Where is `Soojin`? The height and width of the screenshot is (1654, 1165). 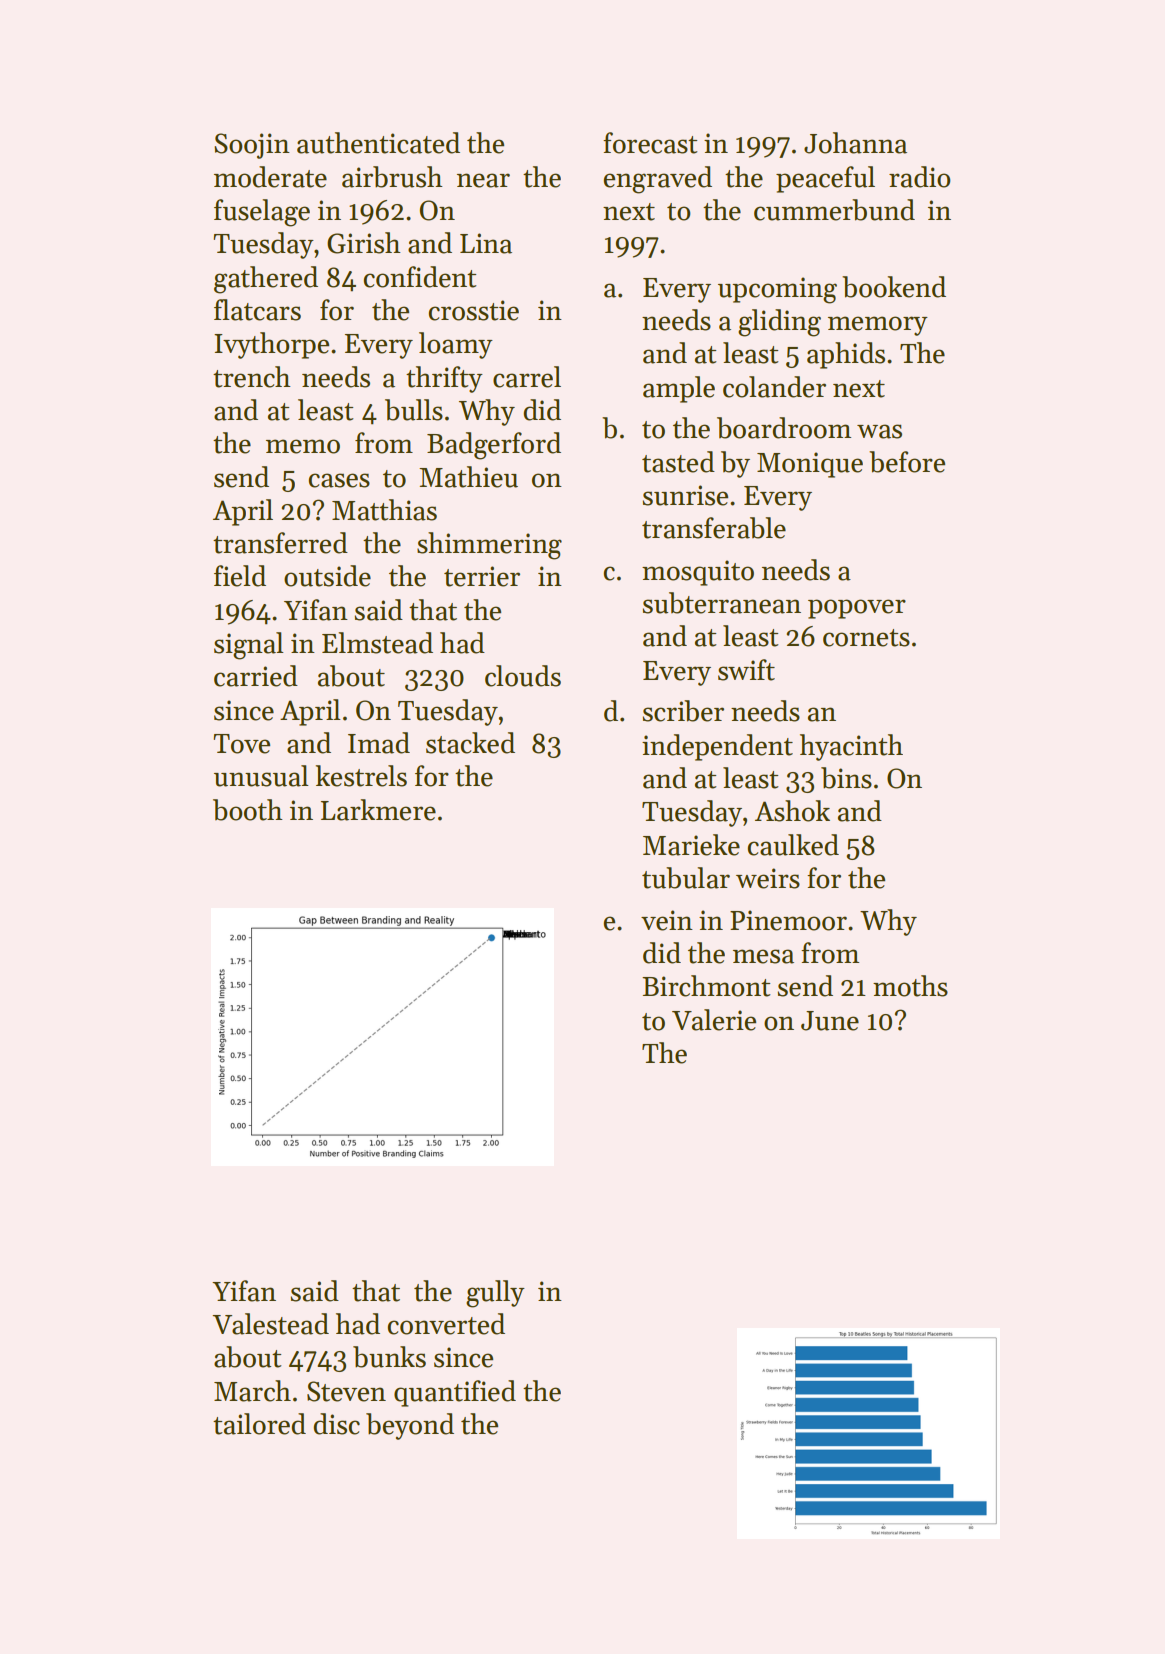 Soojin is located at coordinates (252, 146).
